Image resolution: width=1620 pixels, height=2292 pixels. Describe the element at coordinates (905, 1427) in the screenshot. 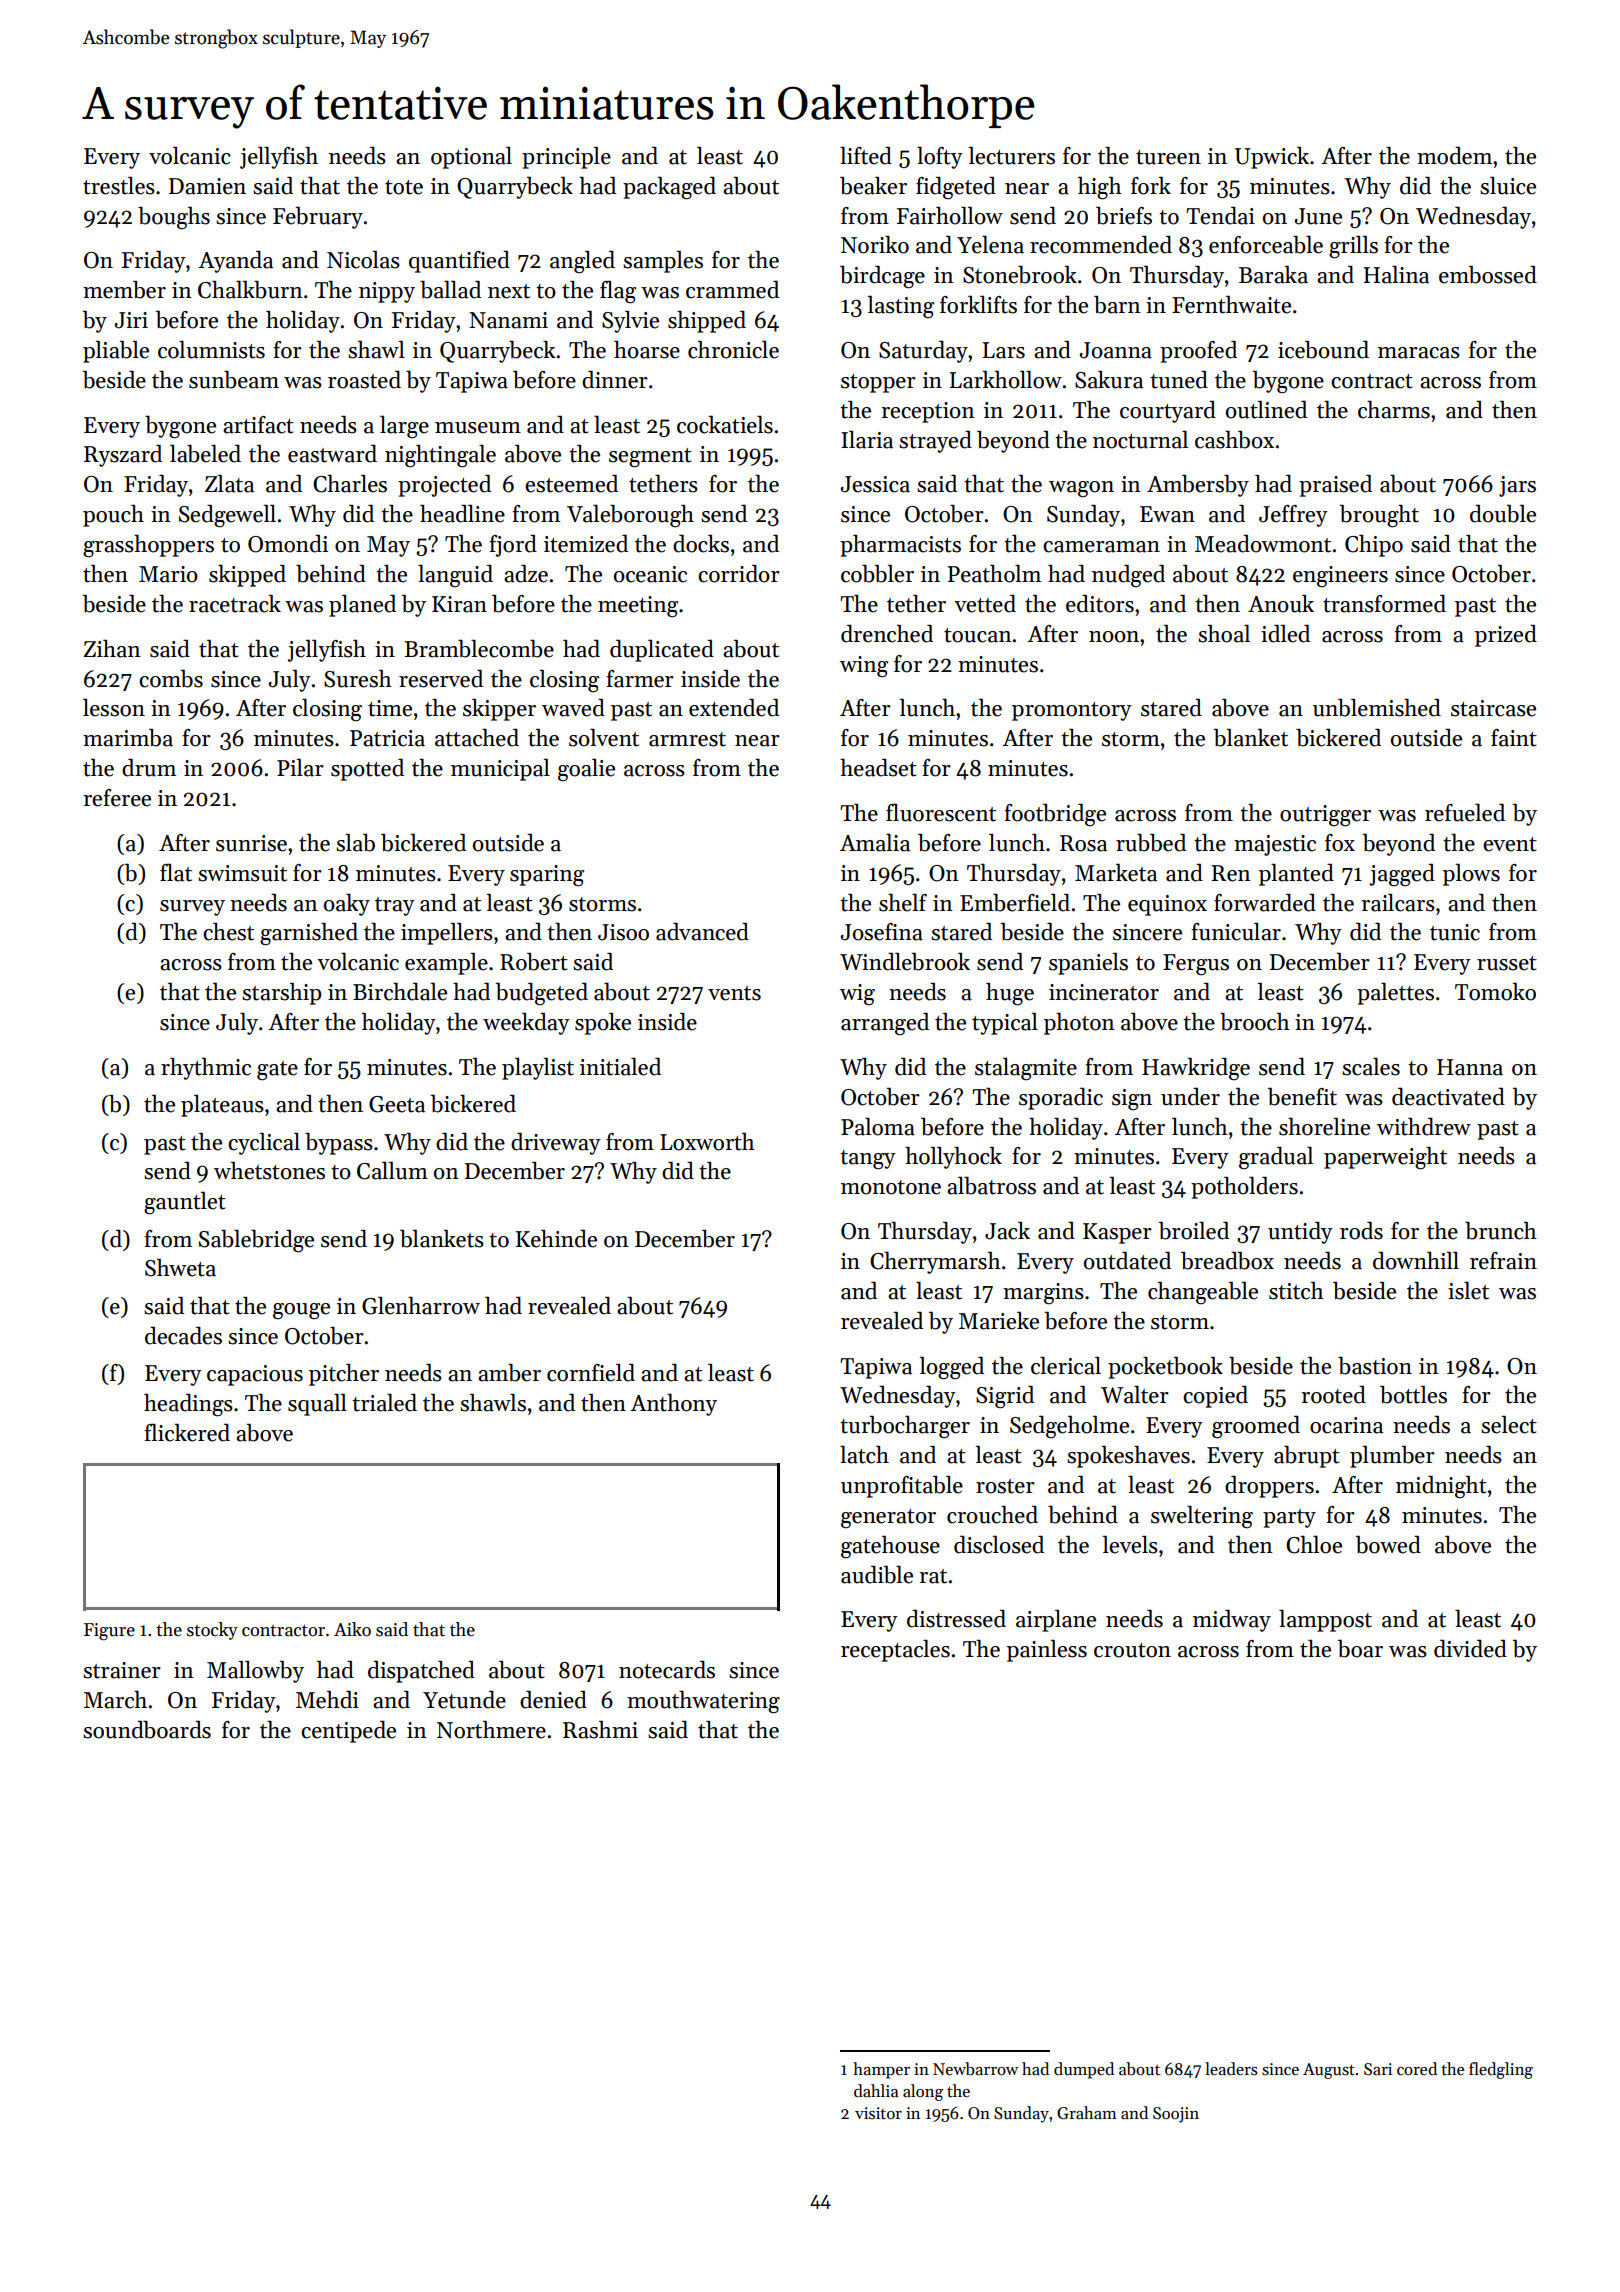

I see `turbocharger` at that location.
